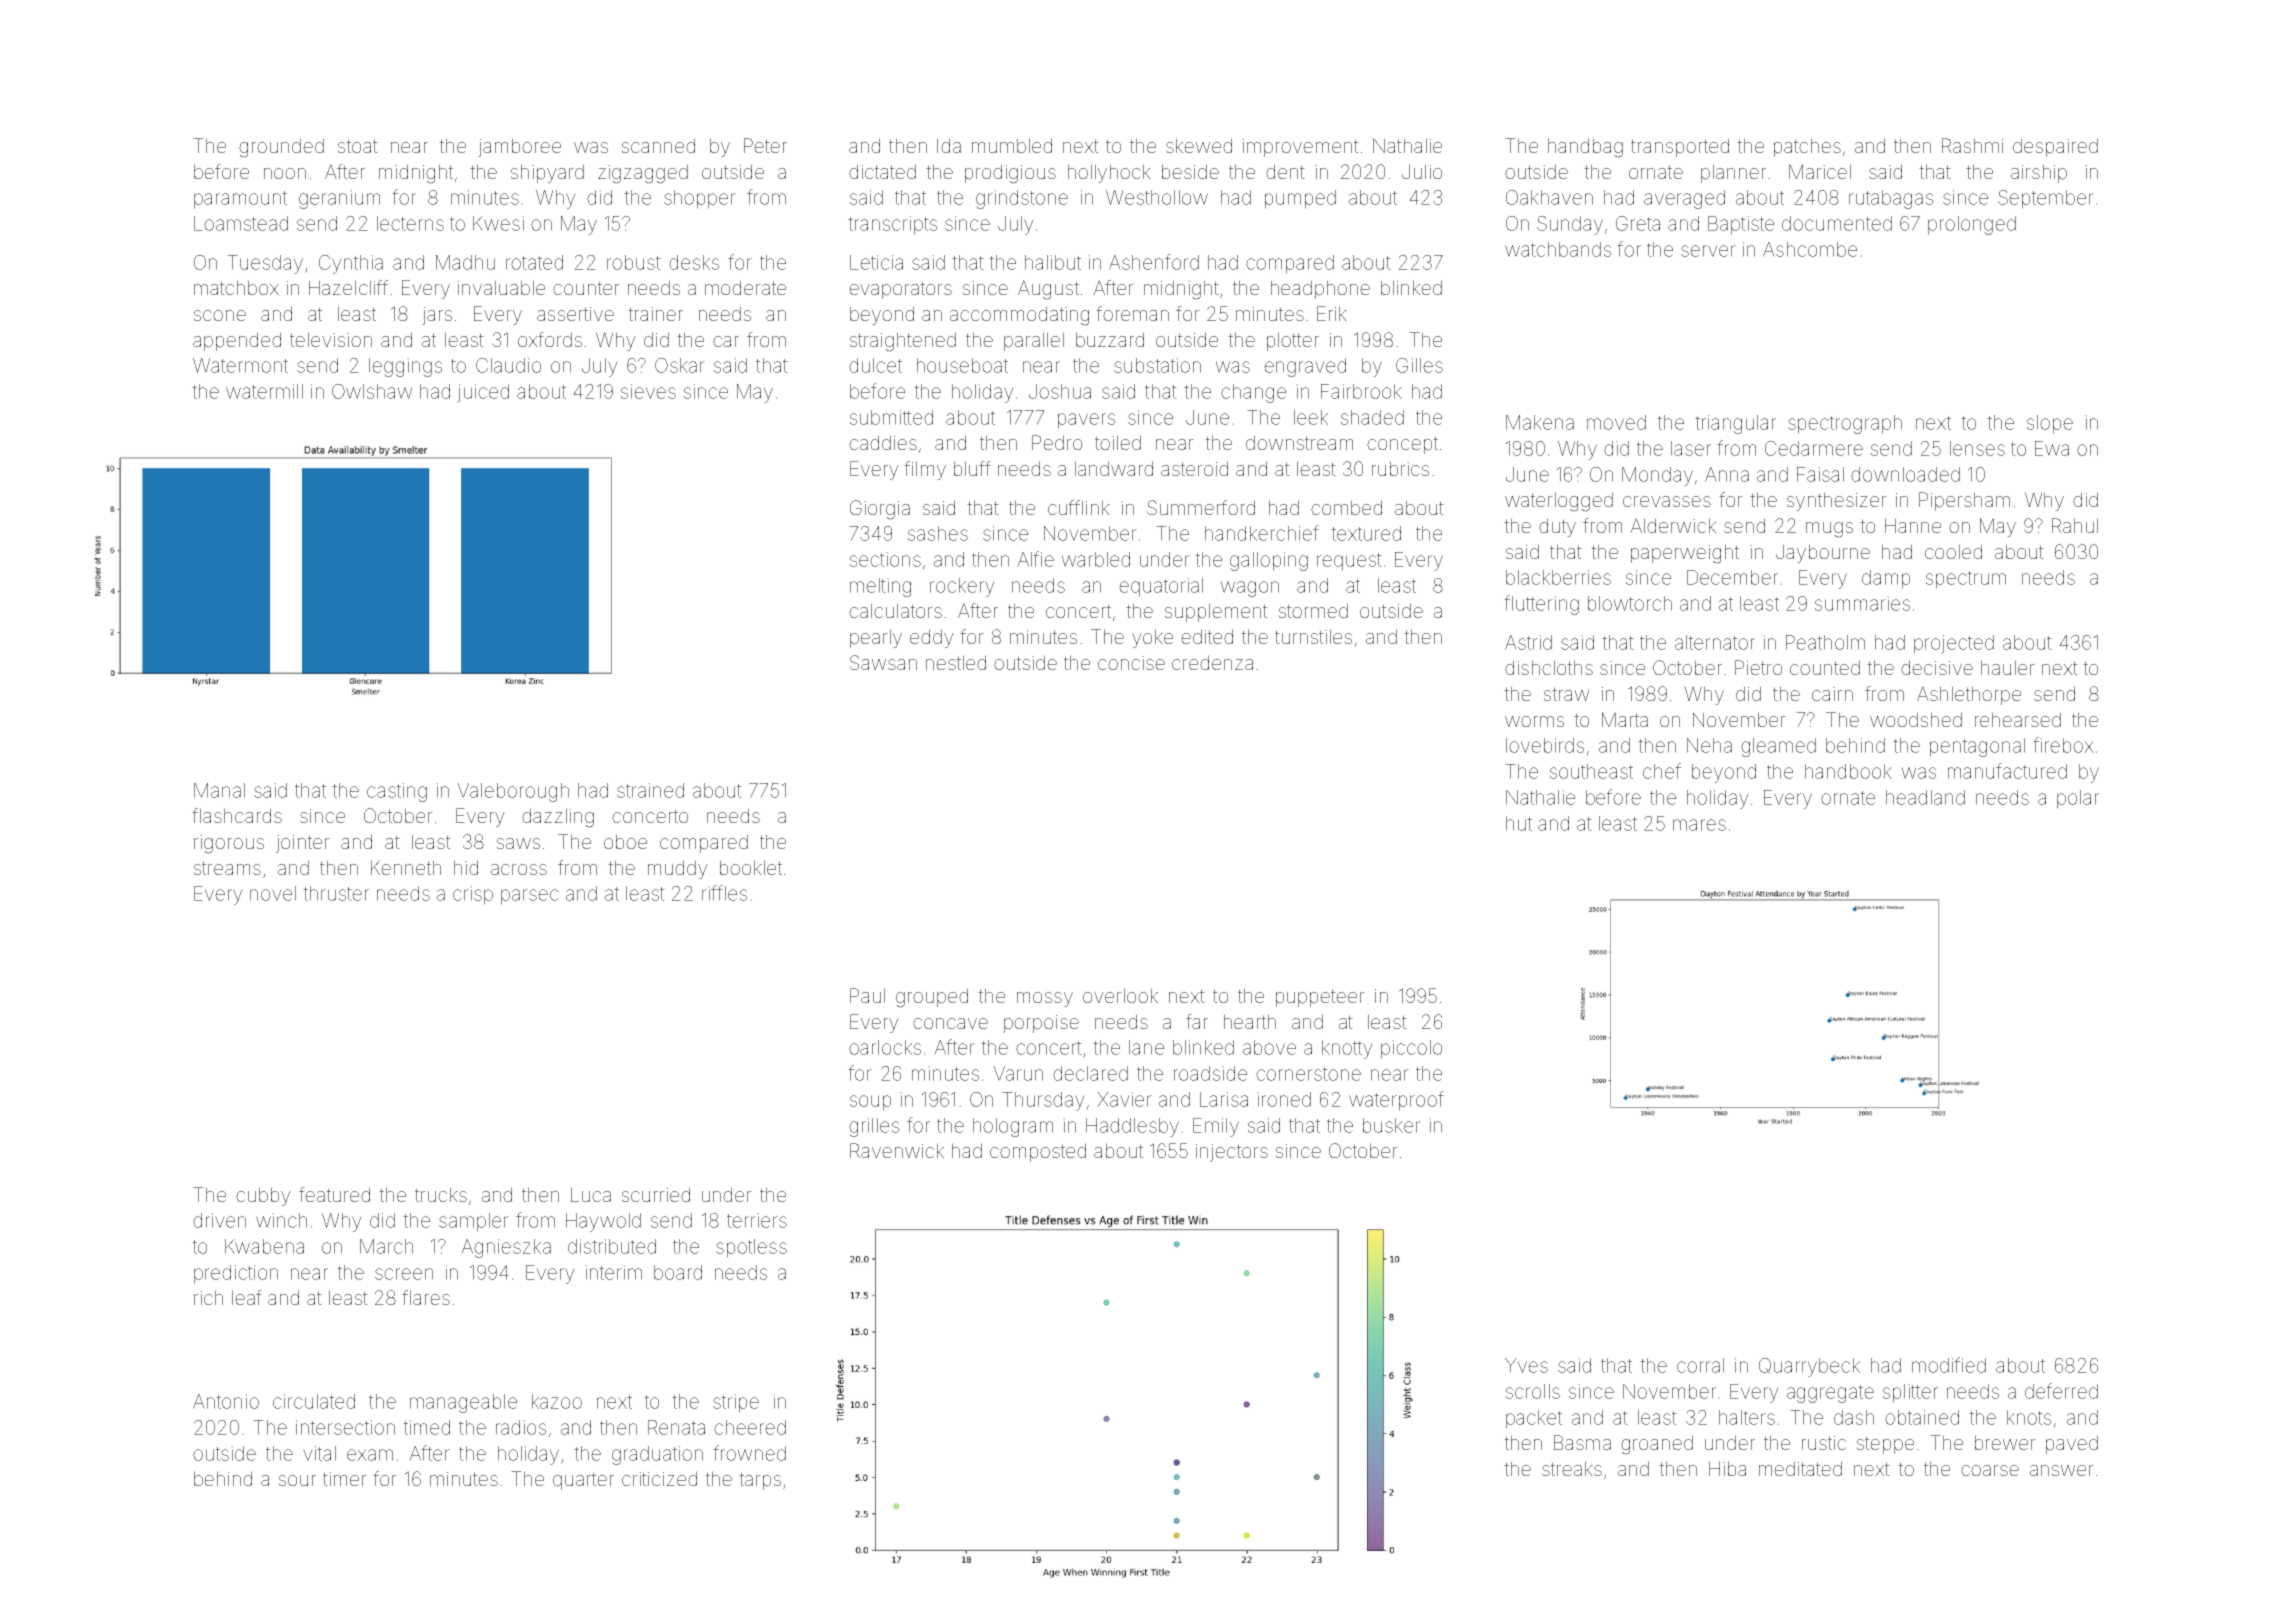 This page has width=2292, height=1620. Describe the element at coordinates (2061, 1391) in the page. I see `deferred` at that location.
